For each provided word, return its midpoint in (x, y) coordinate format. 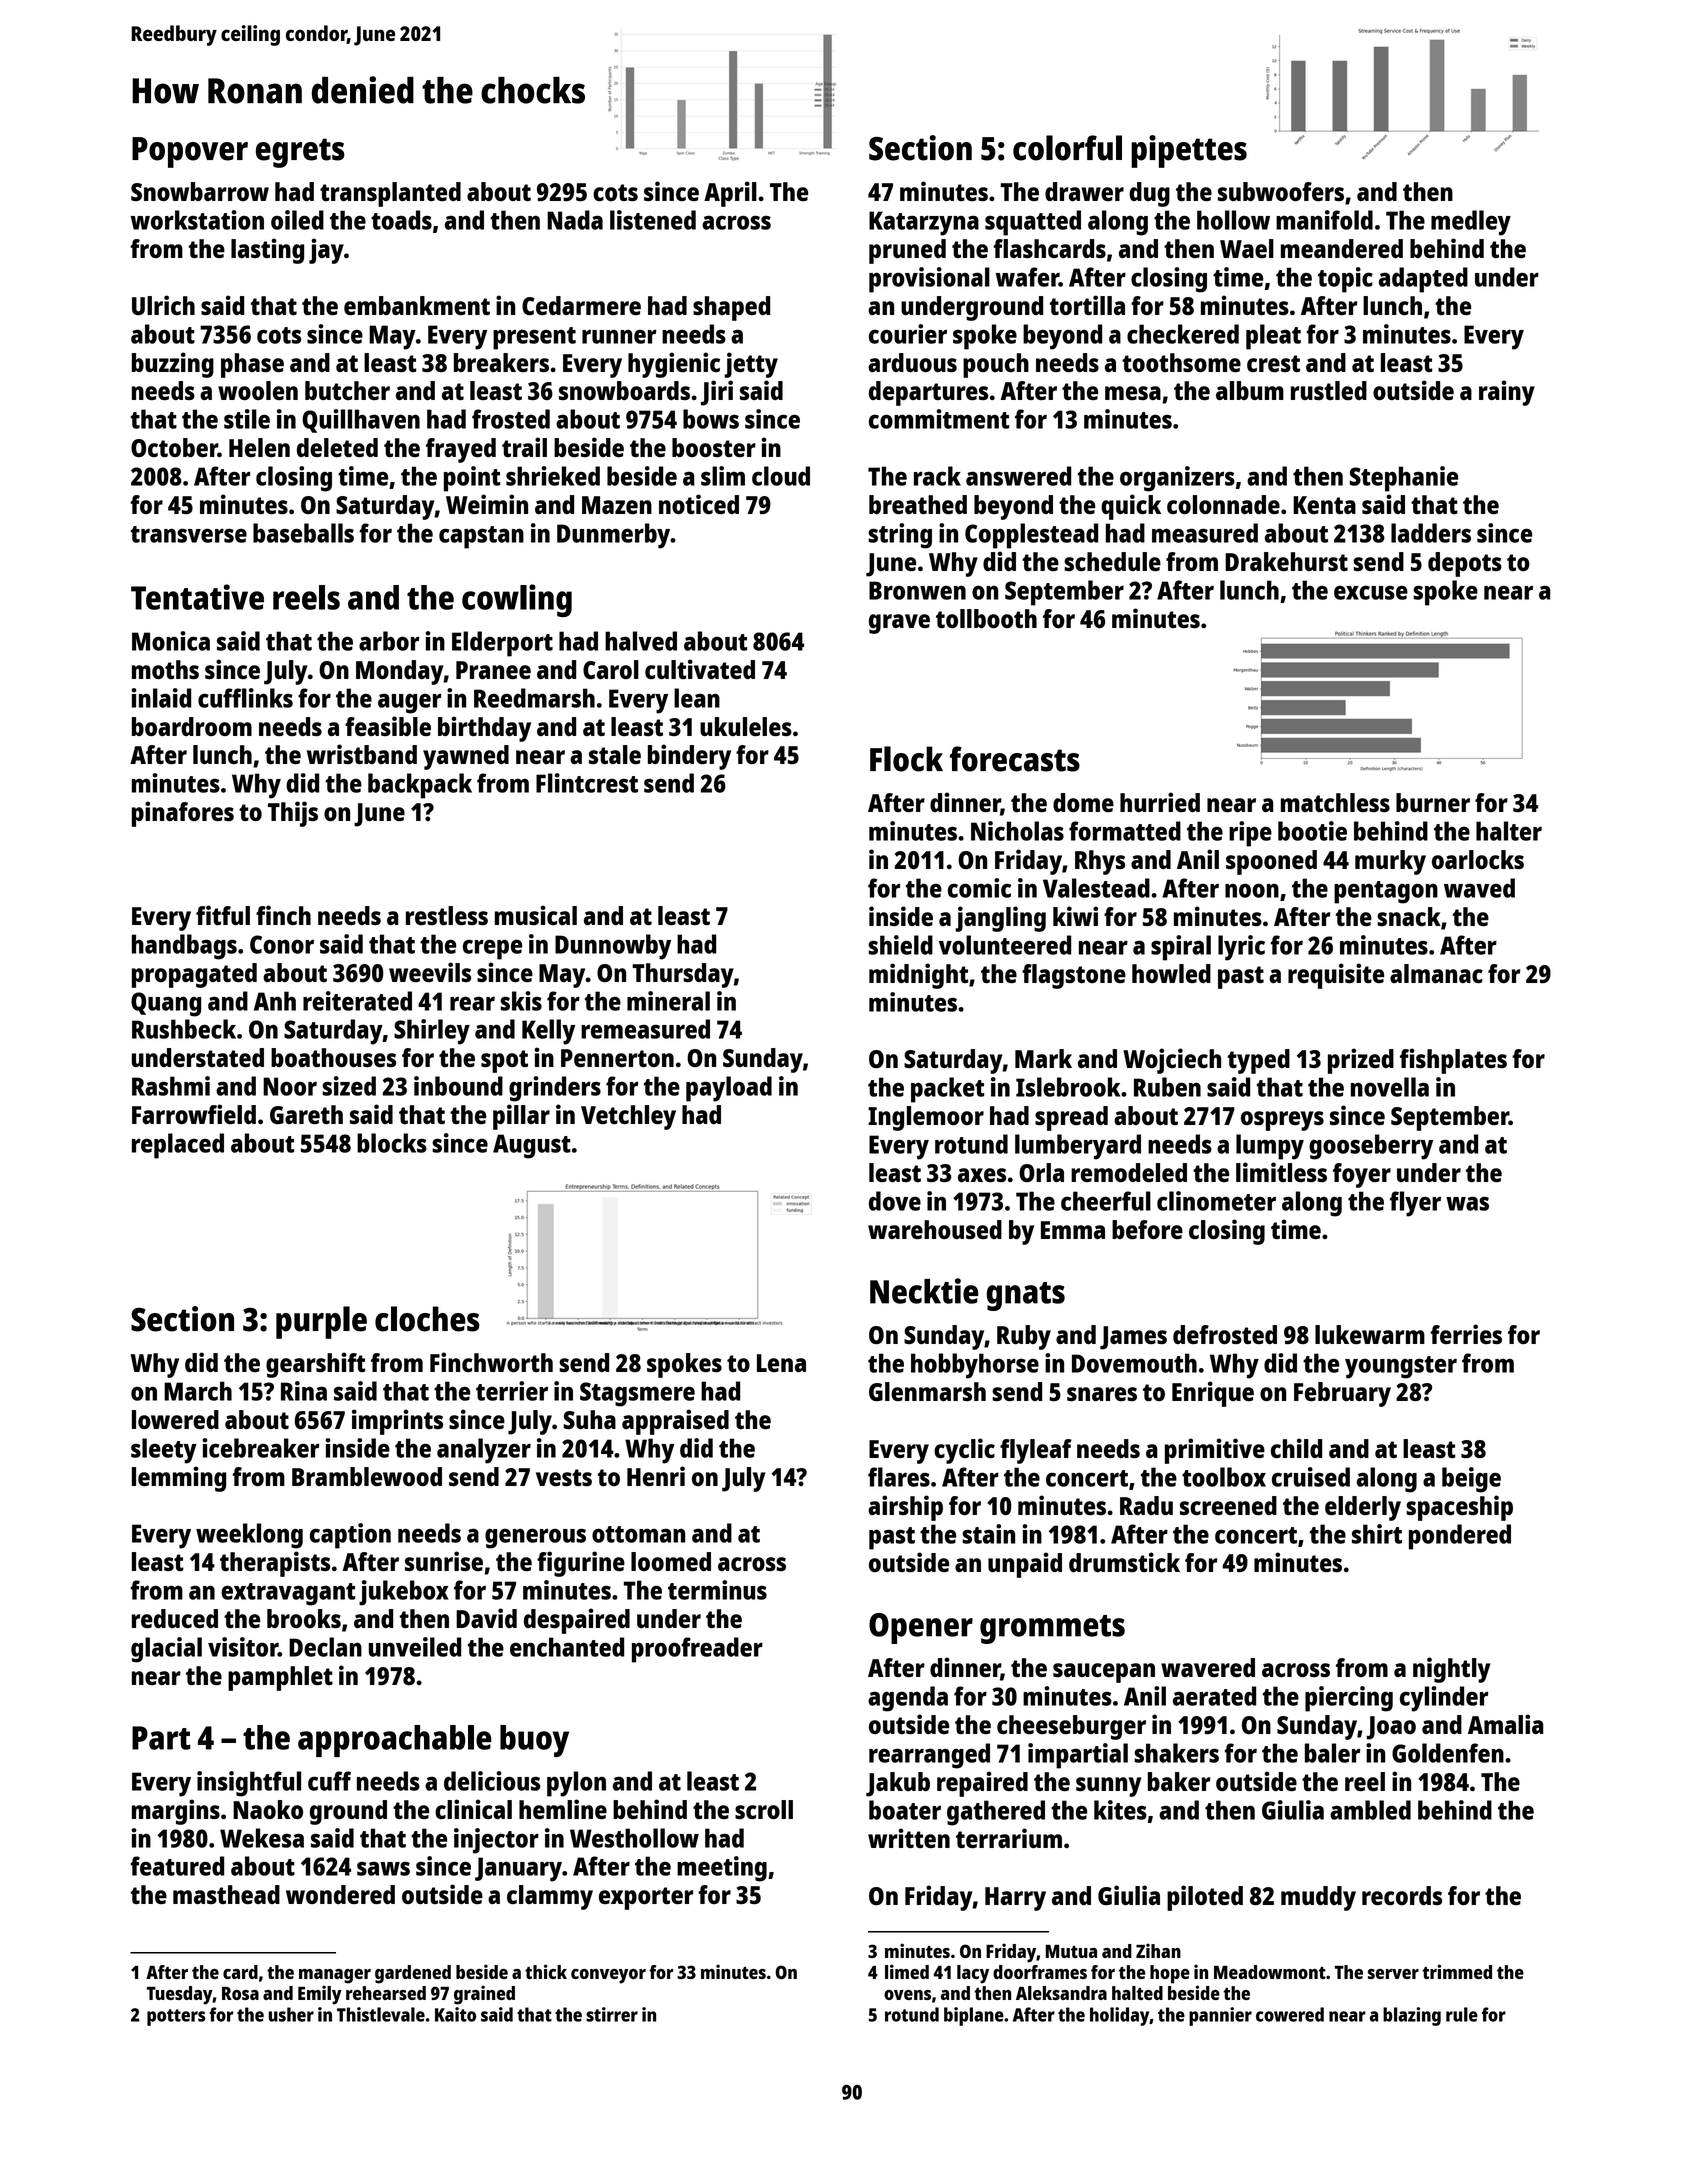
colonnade (1223, 504)
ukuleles (746, 726)
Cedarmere (581, 305)
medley (1471, 223)
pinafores (183, 814)
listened (653, 220)
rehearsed (386, 1993)
